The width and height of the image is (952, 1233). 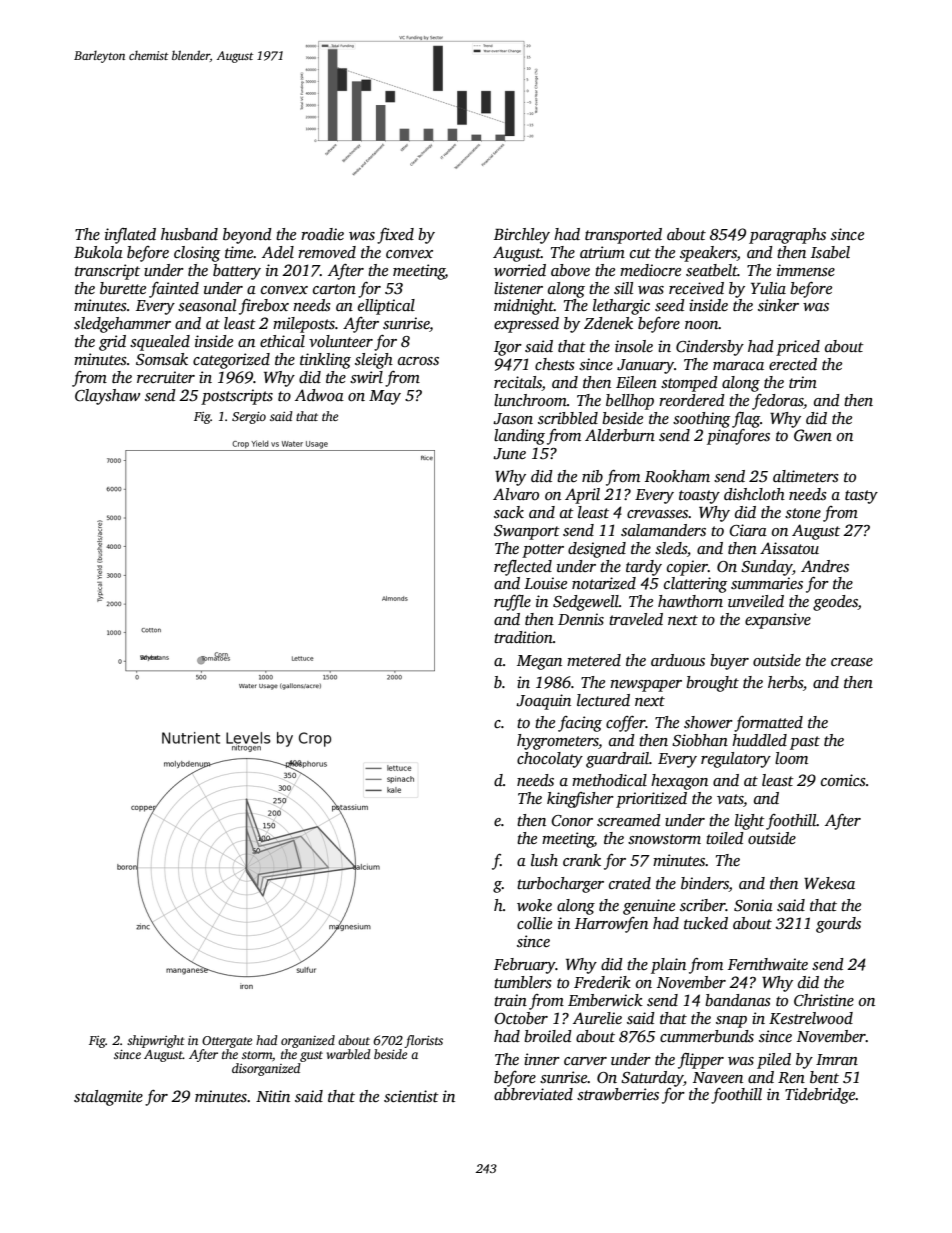 I want to click on flag, so click(x=746, y=420).
